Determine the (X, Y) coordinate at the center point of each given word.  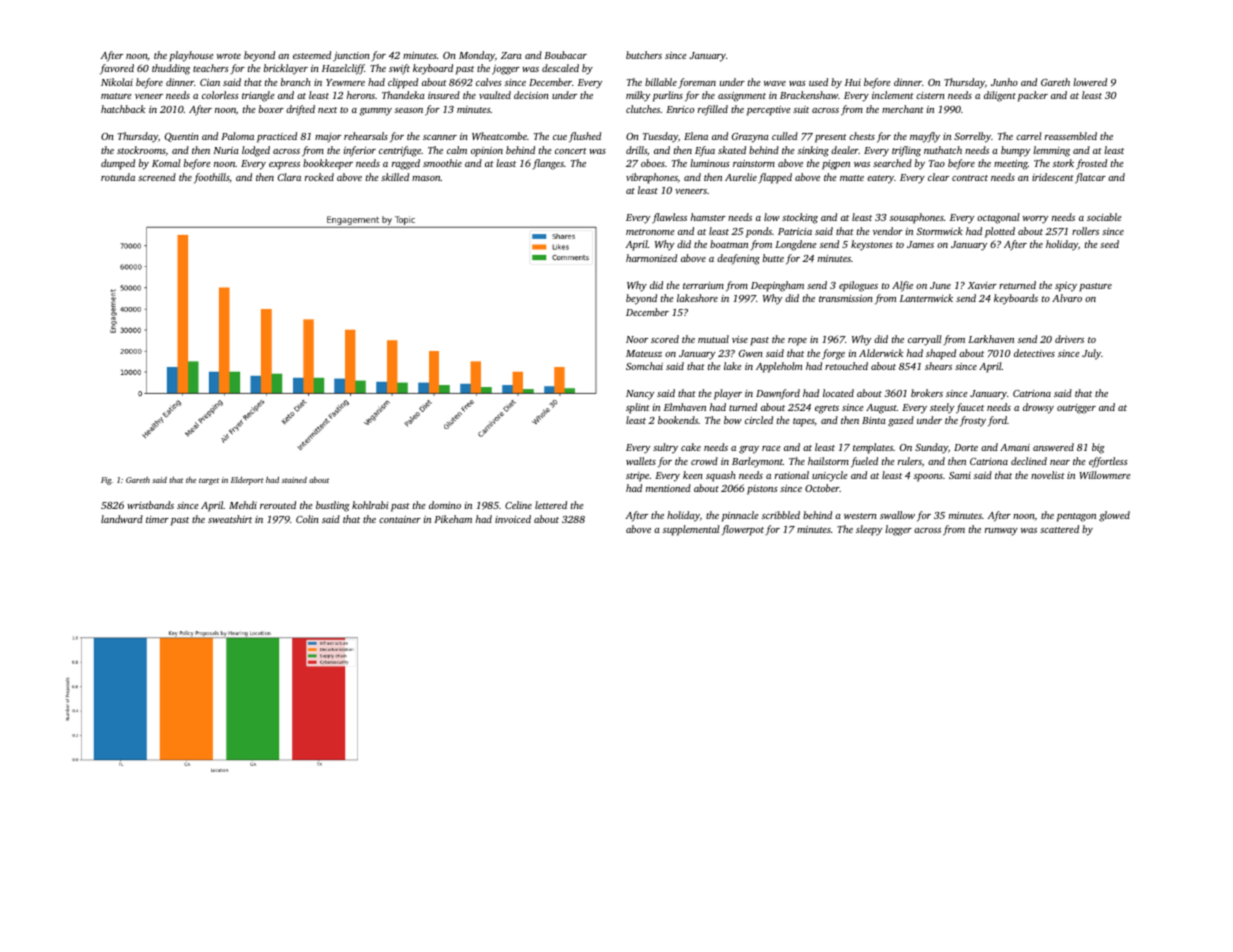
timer (157, 519)
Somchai (644, 366)
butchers (644, 55)
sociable (1104, 217)
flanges (548, 164)
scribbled (781, 515)
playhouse (191, 56)
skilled (395, 177)
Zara (511, 55)
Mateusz (644, 353)
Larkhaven (991, 339)
